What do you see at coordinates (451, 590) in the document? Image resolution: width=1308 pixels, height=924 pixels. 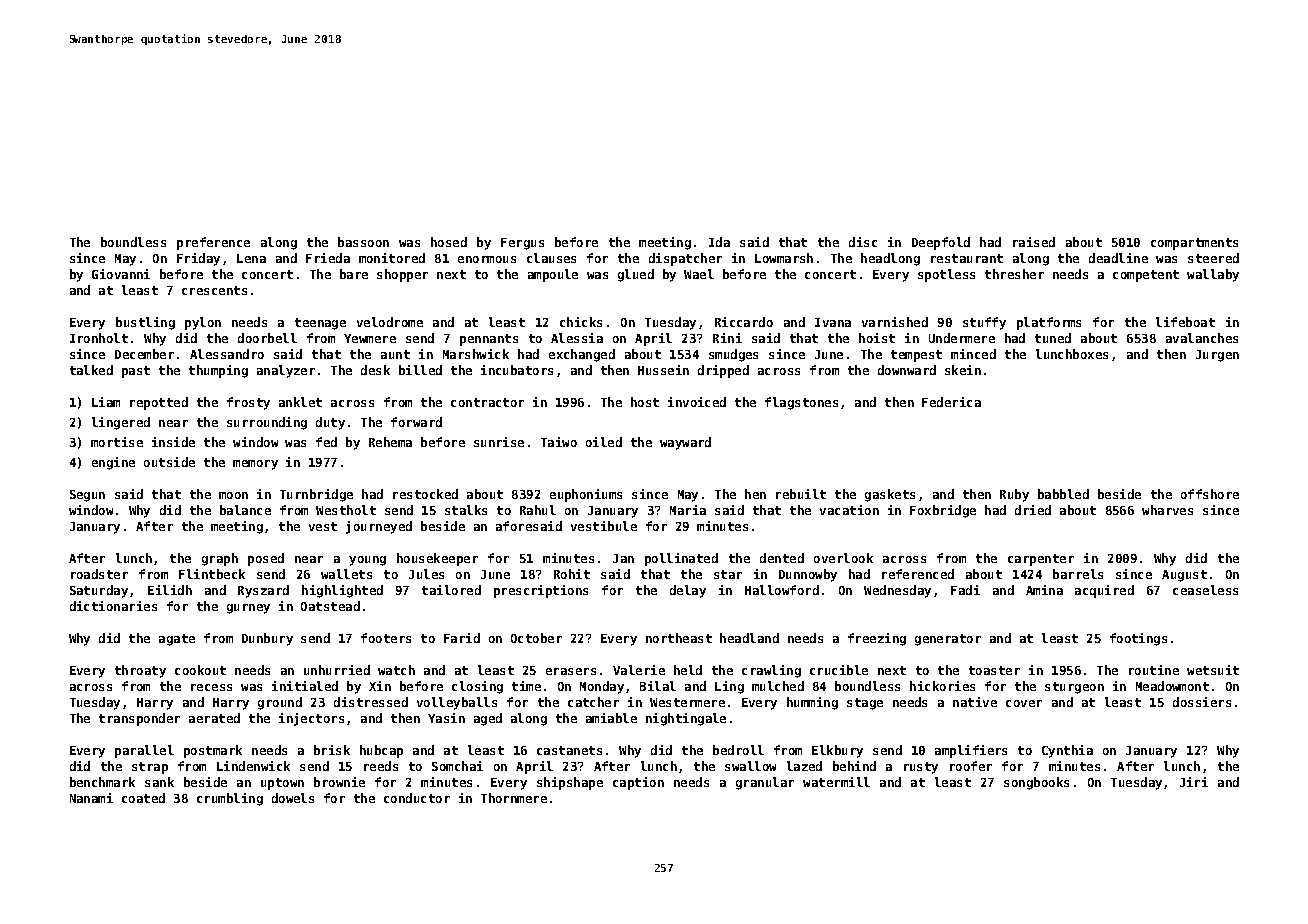 I see `tailored` at bounding box center [451, 590].
